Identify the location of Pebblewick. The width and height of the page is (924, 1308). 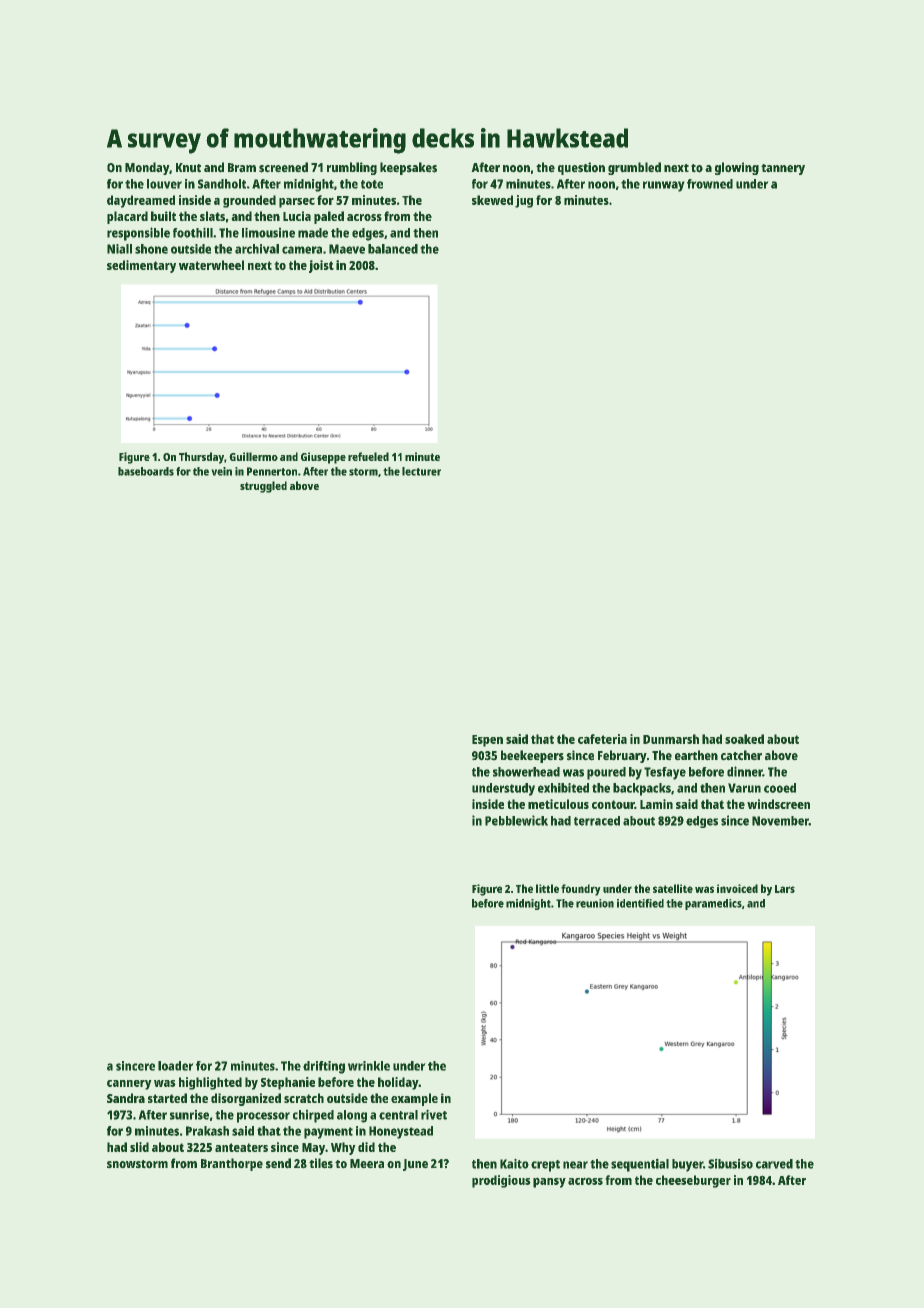
(516, 820).
